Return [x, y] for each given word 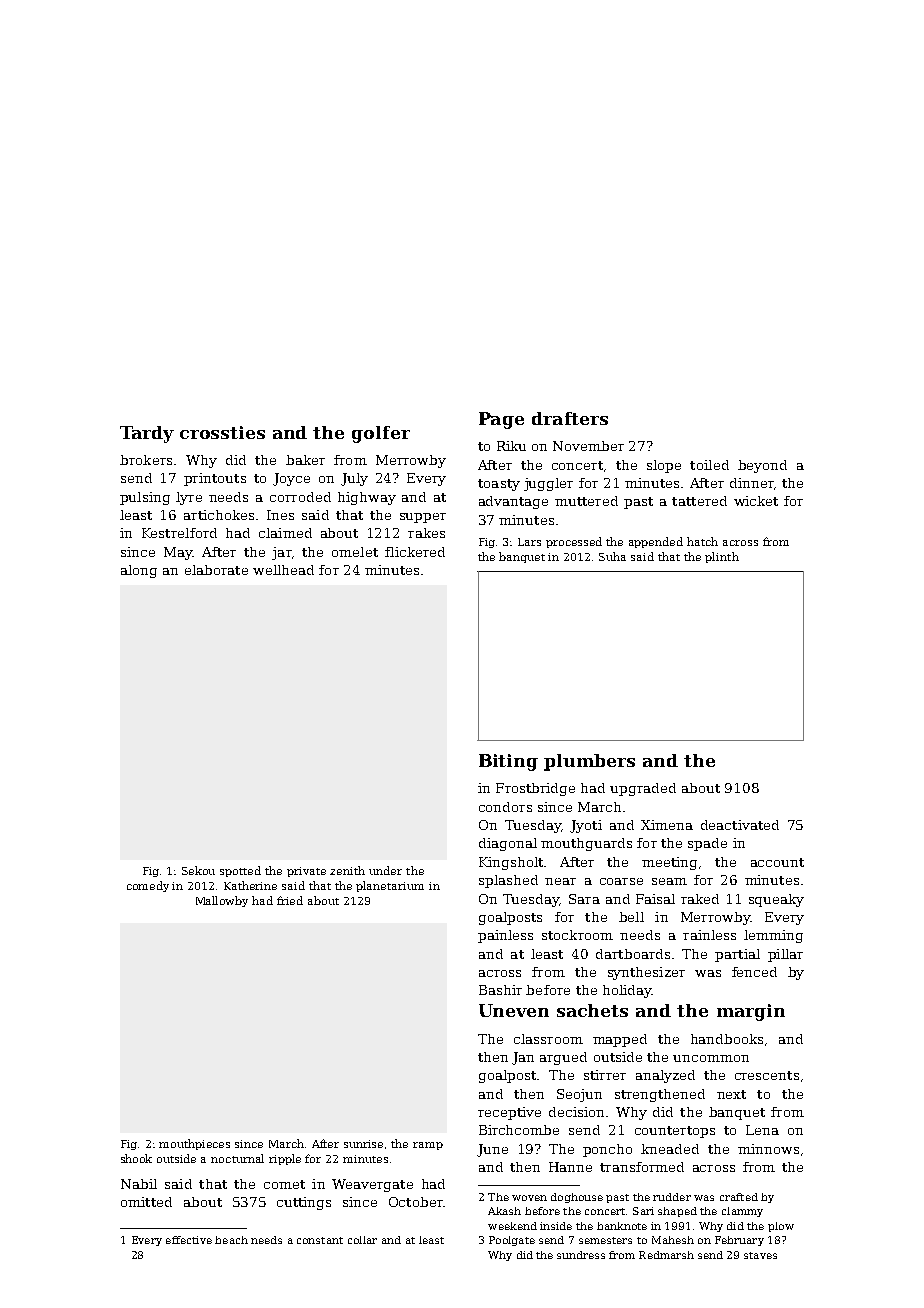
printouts [215, 479]
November [588, 446]
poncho [607, 1150]
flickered [415, 552]
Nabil [139, 1184]
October [416, 1202]
